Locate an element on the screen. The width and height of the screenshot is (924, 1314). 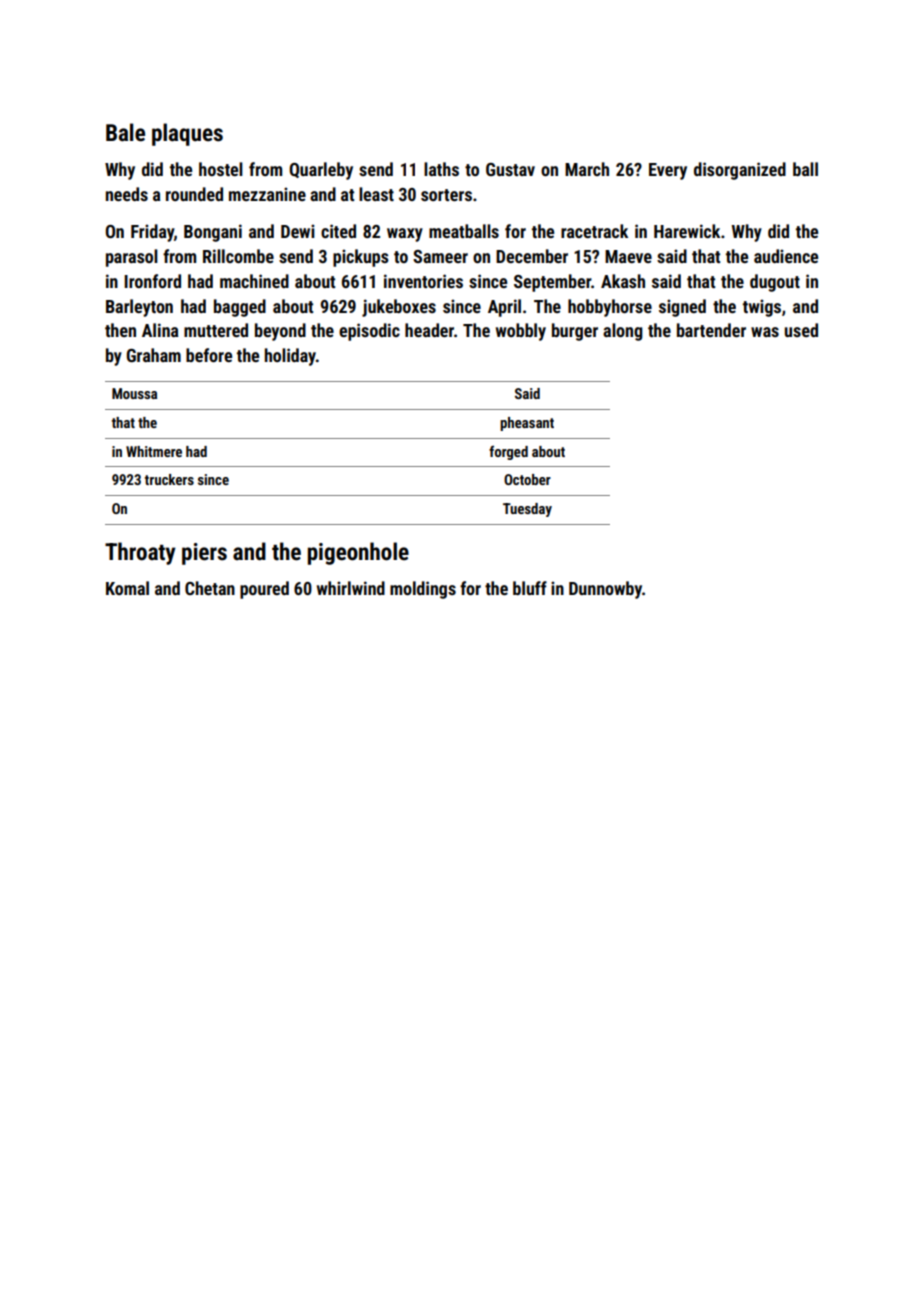
Gustav is located at coordinates (510, 169).
